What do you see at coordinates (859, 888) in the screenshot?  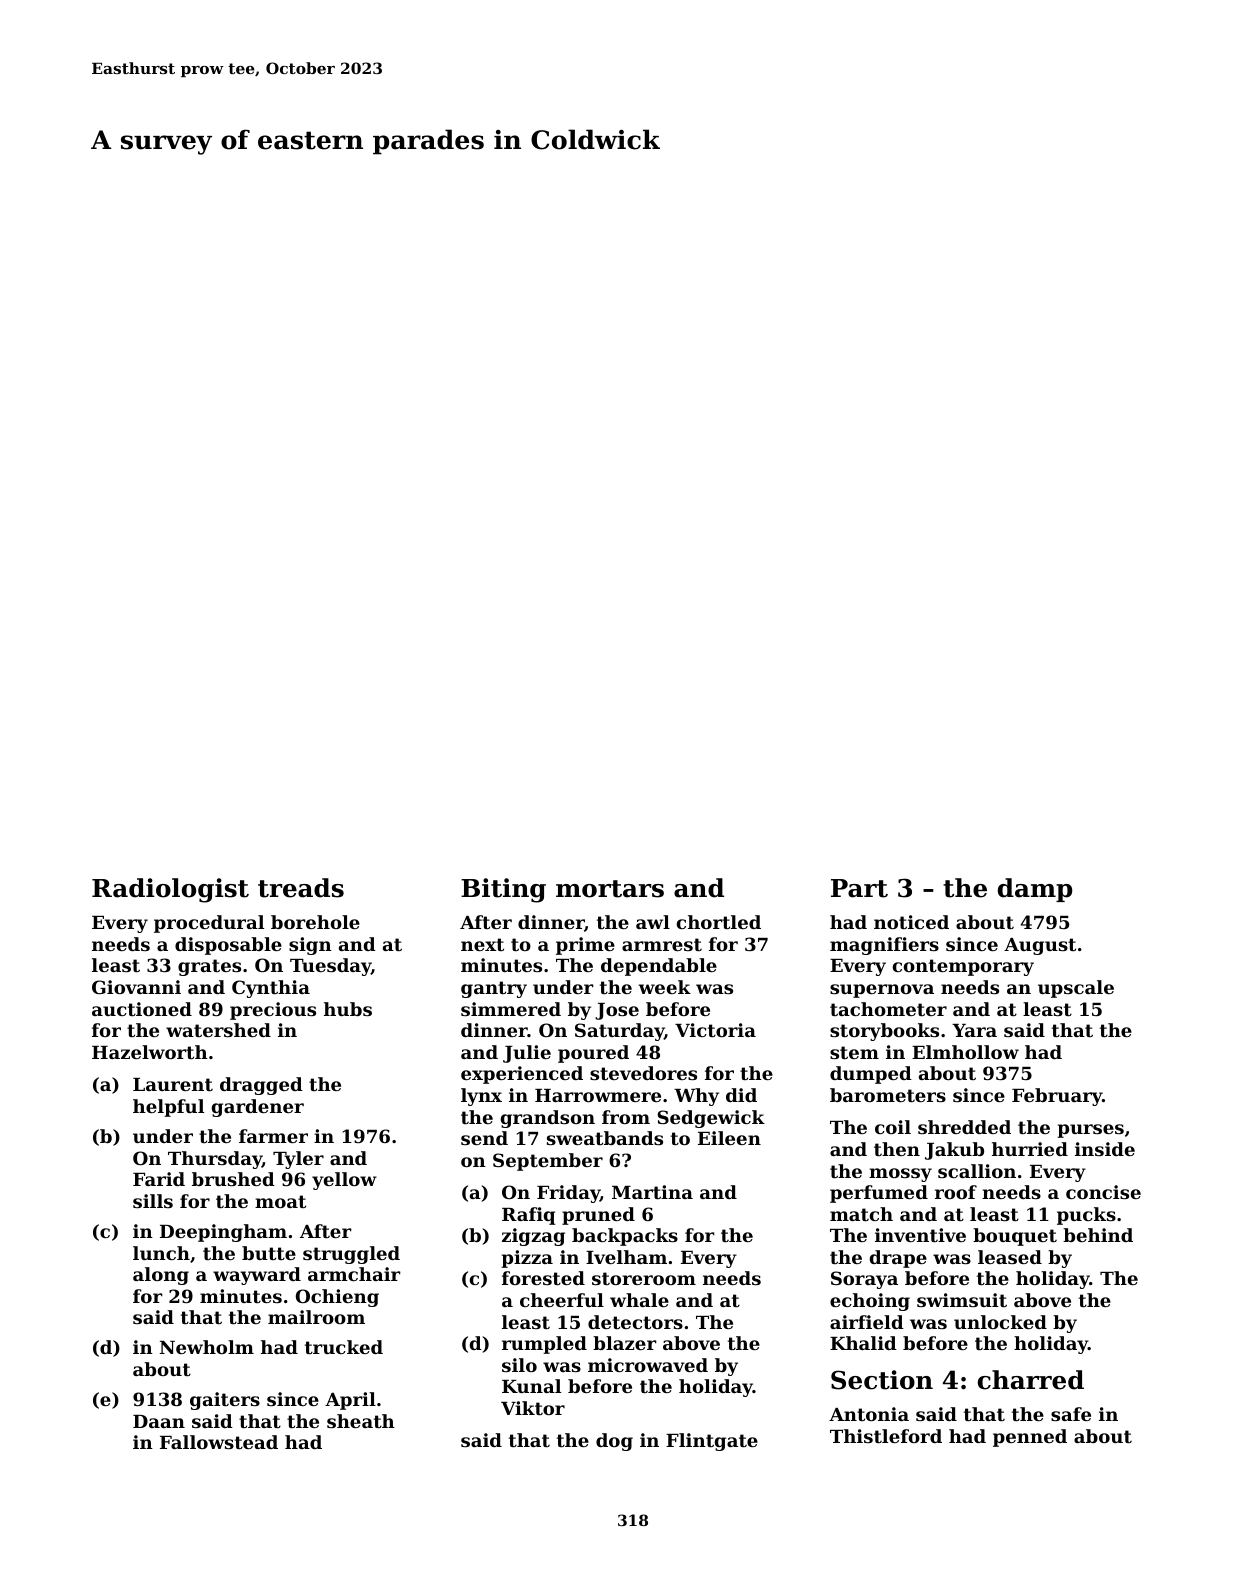 I see `Part` at bounding box center [859, 888].
